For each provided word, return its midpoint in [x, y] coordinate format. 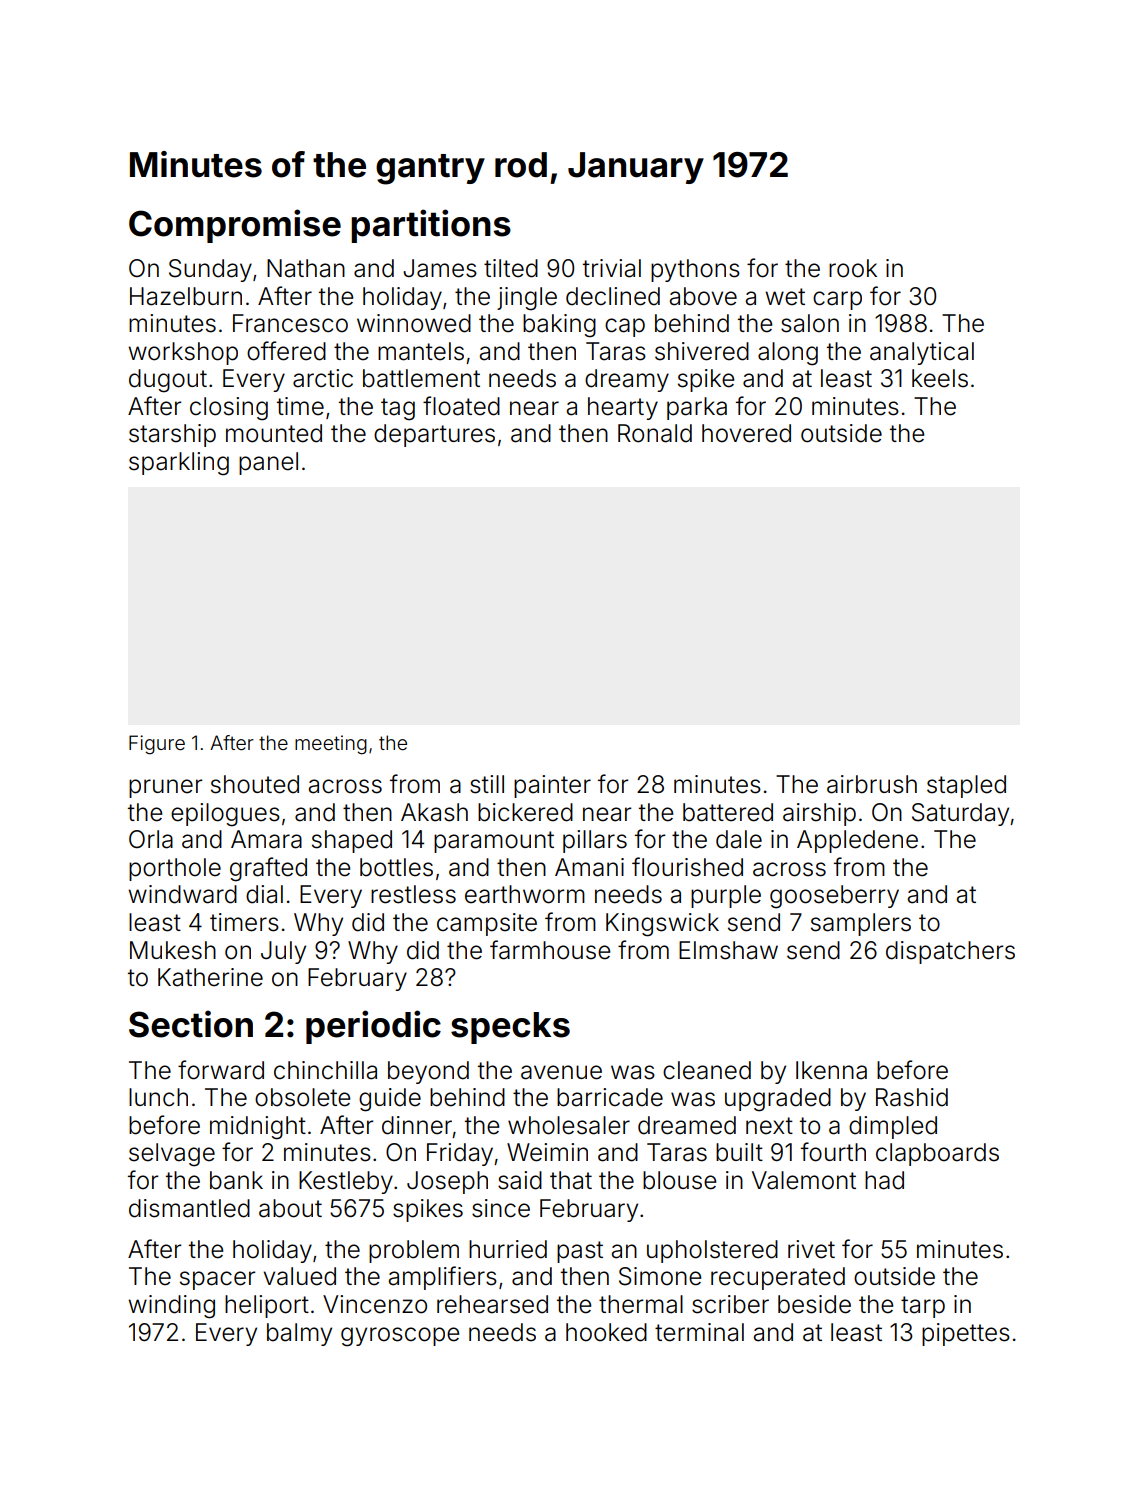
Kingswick [662, 925]
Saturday [960, 814]
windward [182, 894]
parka [697, 408]
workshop [183, 353]
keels [940, 378]
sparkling [179, 464]
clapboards [937, 1154]
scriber [730, 1304]
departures [434, 435]
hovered [746, 433]
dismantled [189, 1208]
